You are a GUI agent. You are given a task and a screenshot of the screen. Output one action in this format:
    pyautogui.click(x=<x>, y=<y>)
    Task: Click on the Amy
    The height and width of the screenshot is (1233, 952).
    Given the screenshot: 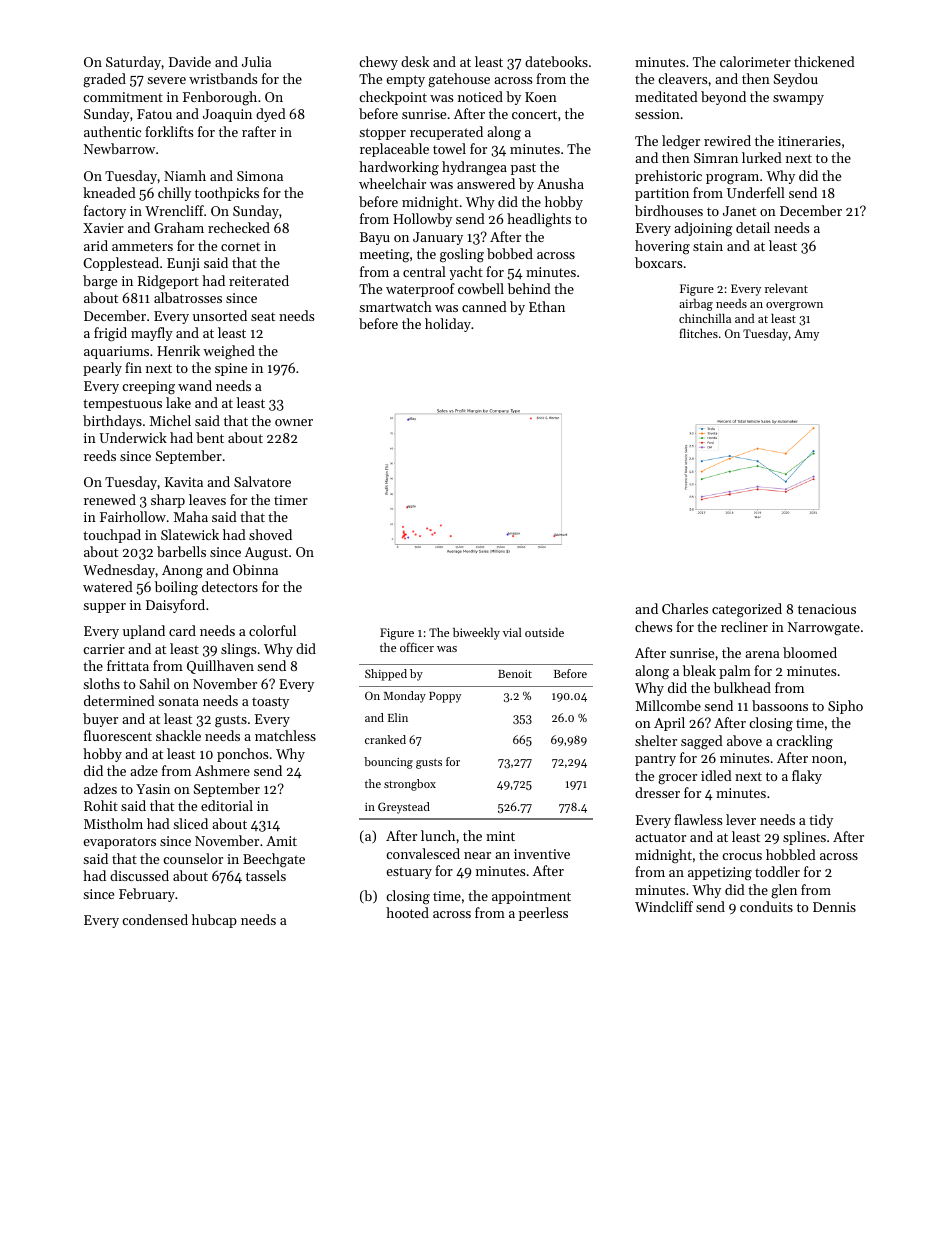 What is the action you would take?
    pyautogui.click(x=806, y=335)
